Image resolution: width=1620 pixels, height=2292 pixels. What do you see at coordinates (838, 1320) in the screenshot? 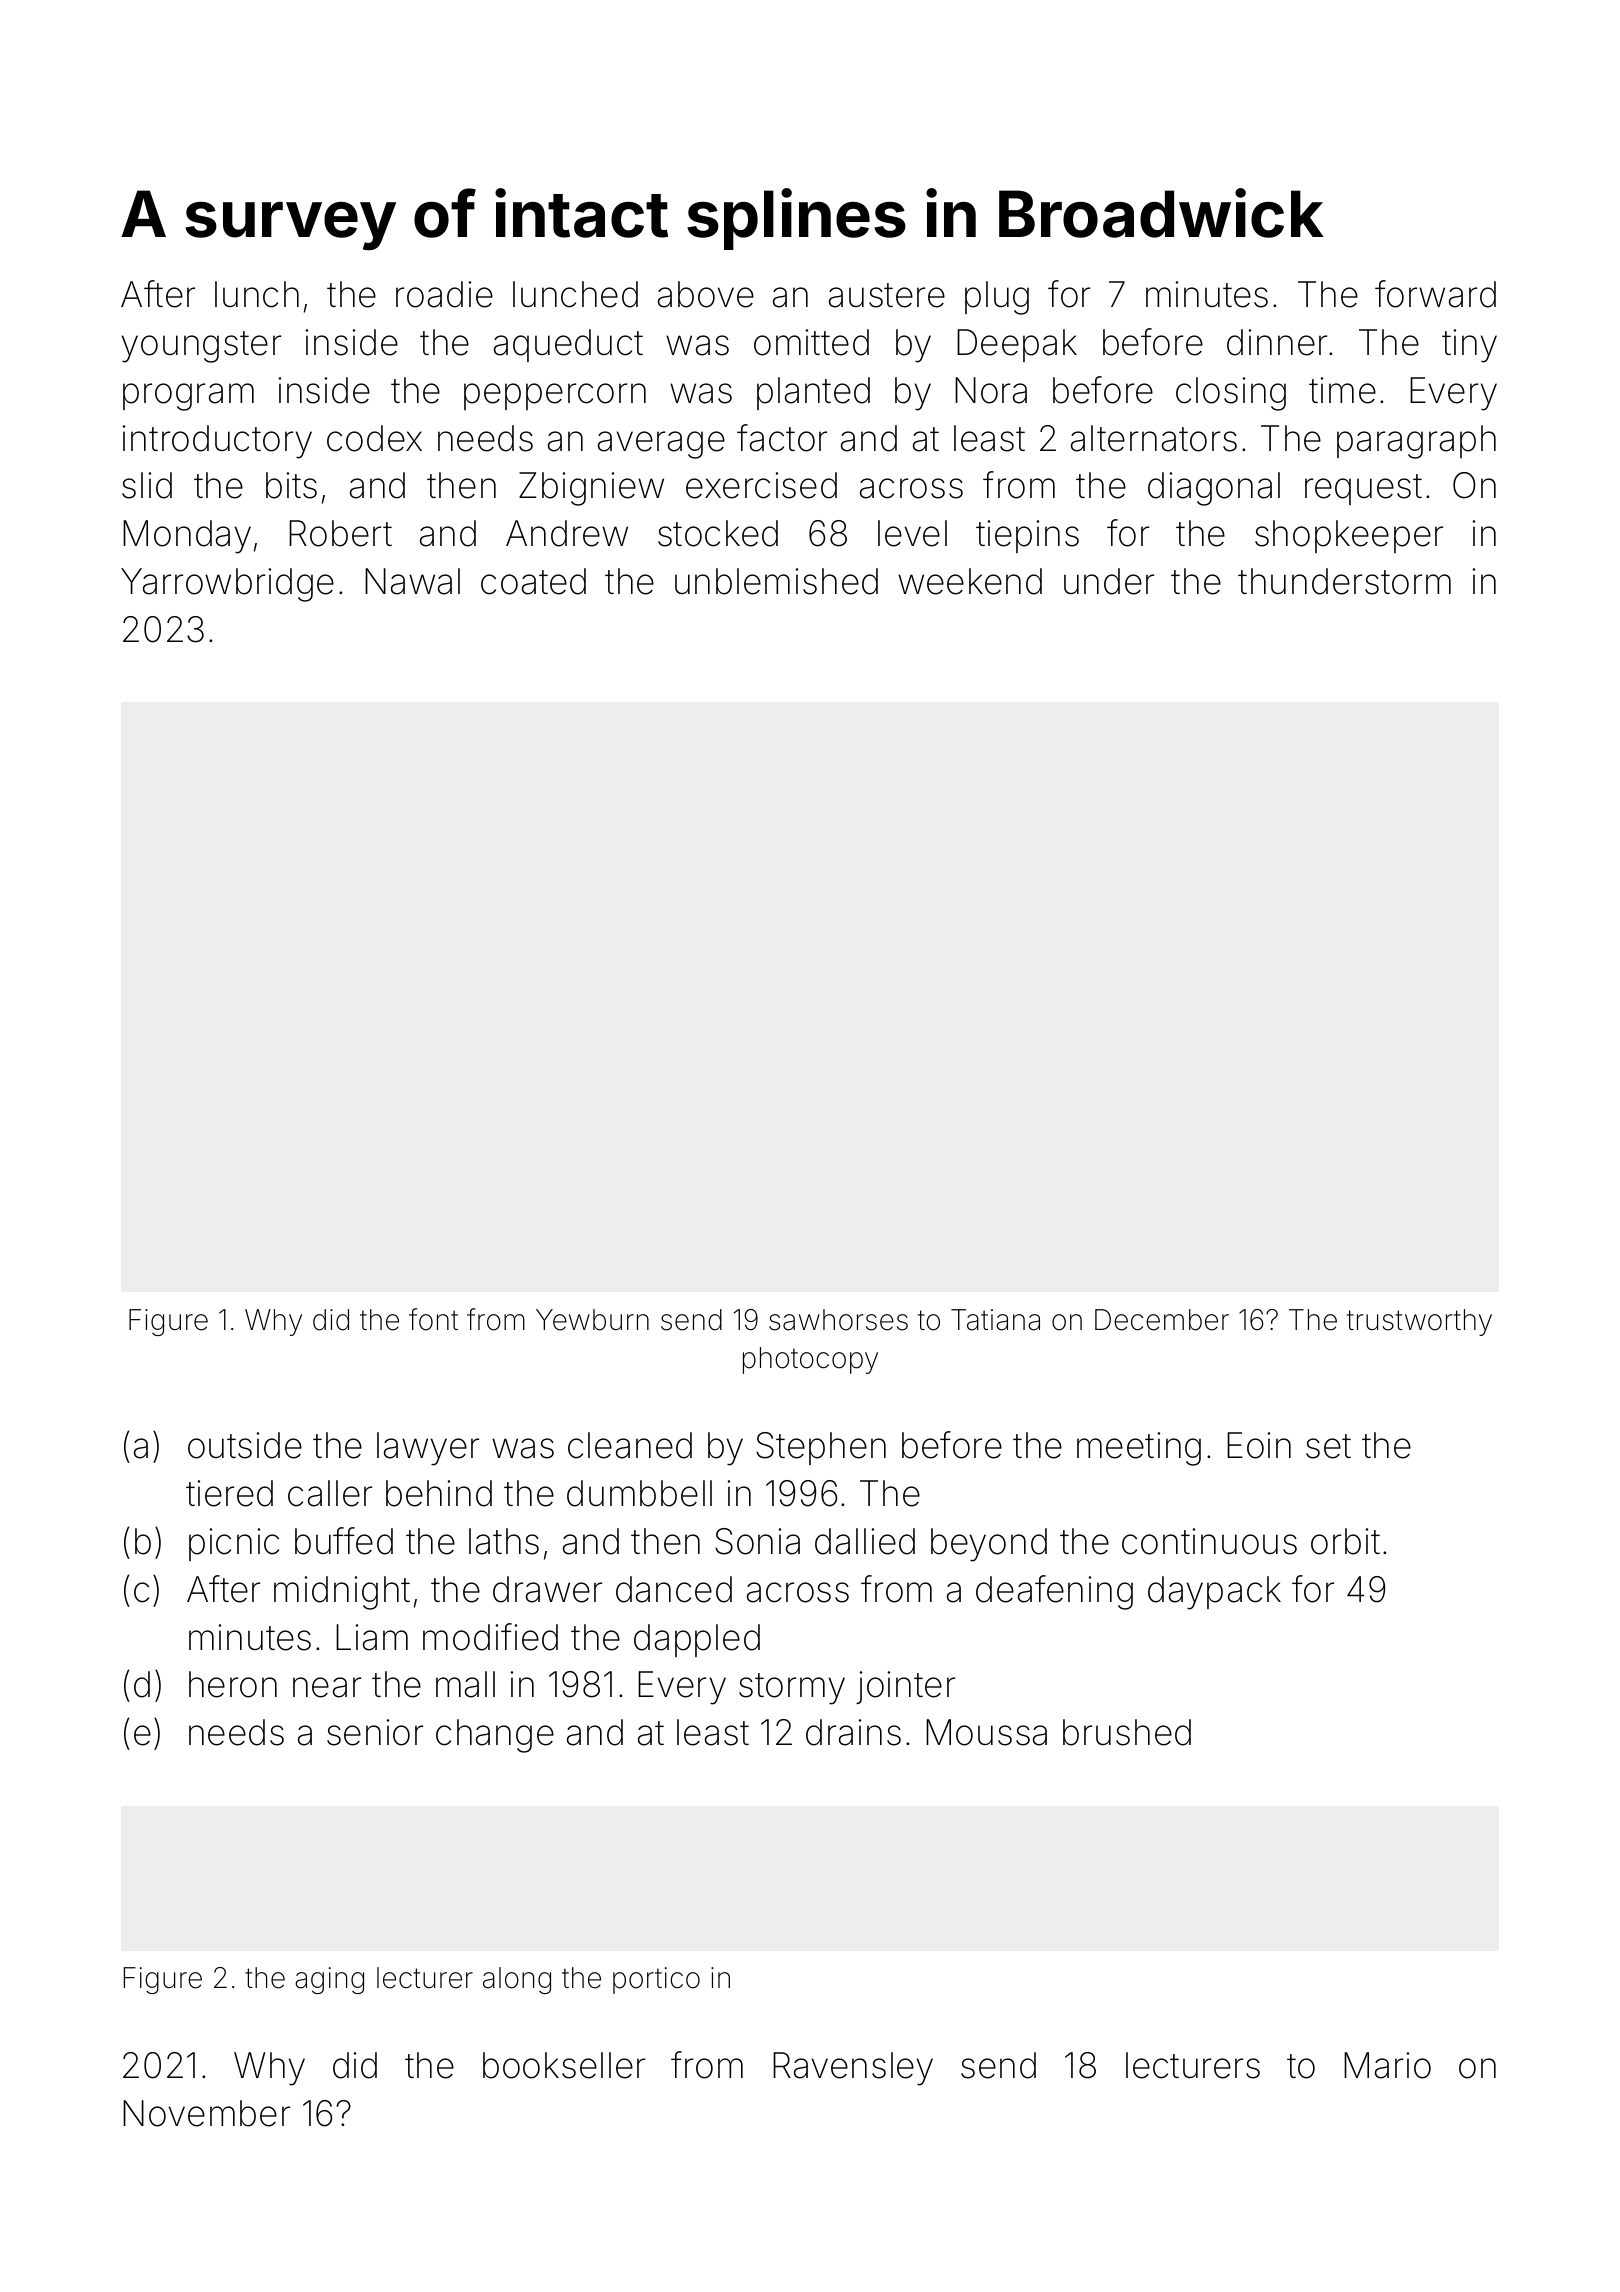
I see `sawhorses` at bounding box center [838, 1320].
